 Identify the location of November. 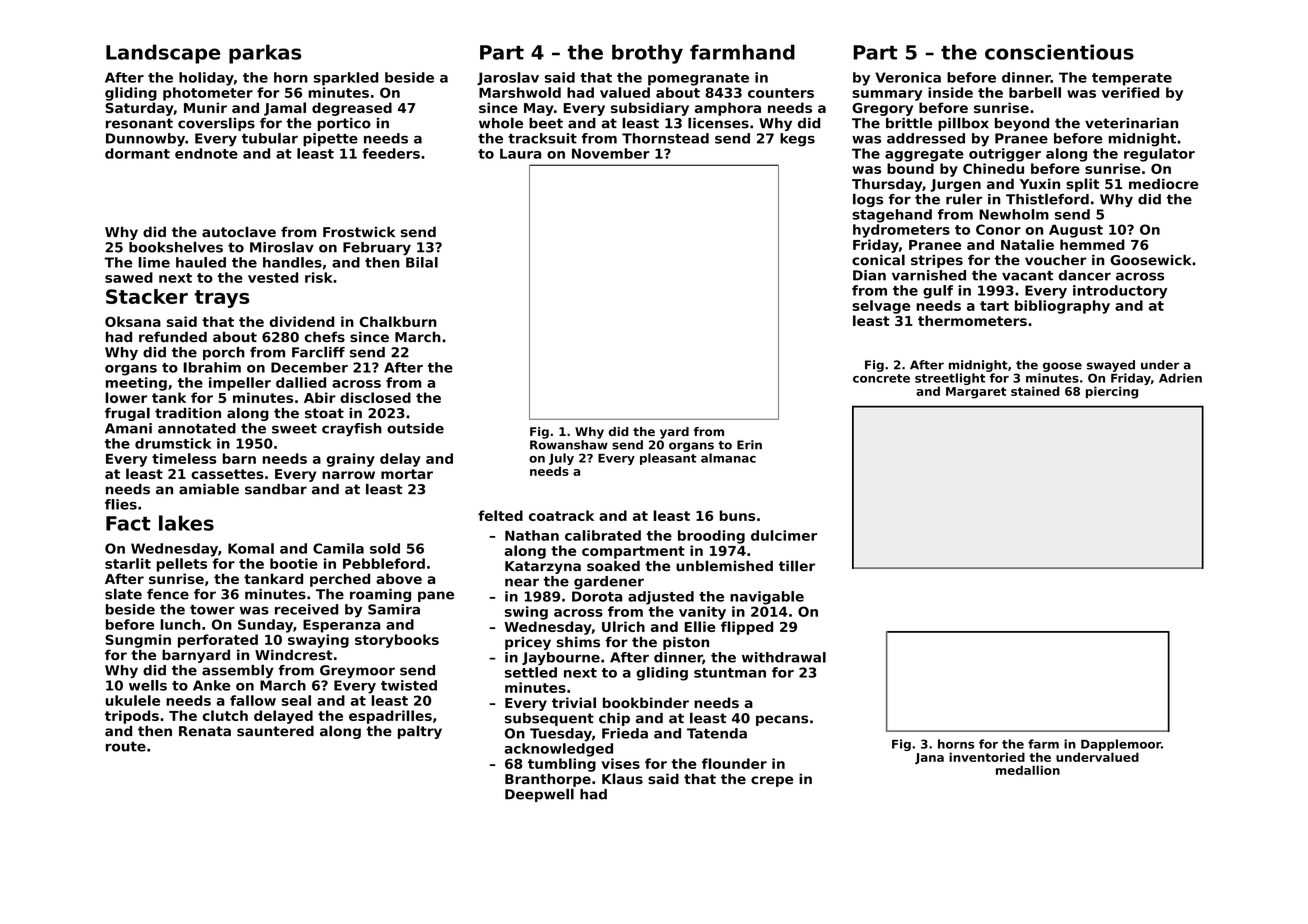
(611, 153).
